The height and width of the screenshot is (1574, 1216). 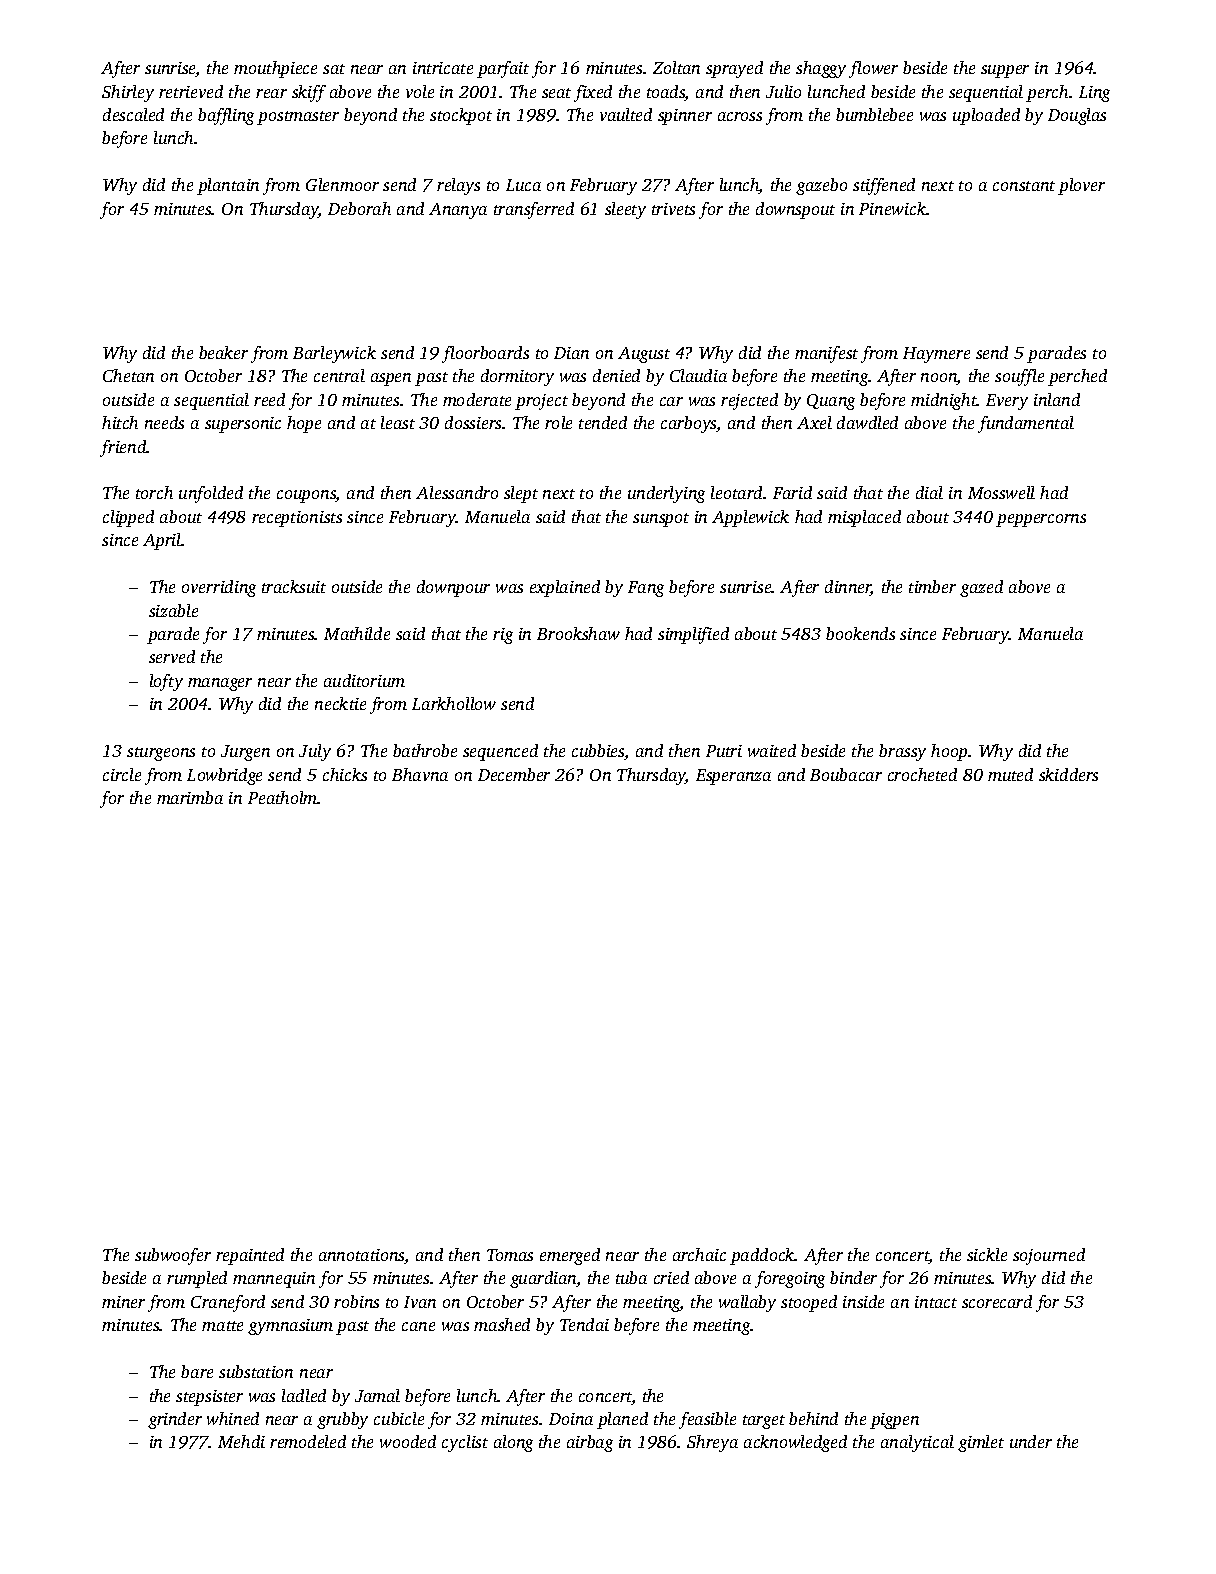 I want to click on peppercorns, so click(x=1041, y=520).
